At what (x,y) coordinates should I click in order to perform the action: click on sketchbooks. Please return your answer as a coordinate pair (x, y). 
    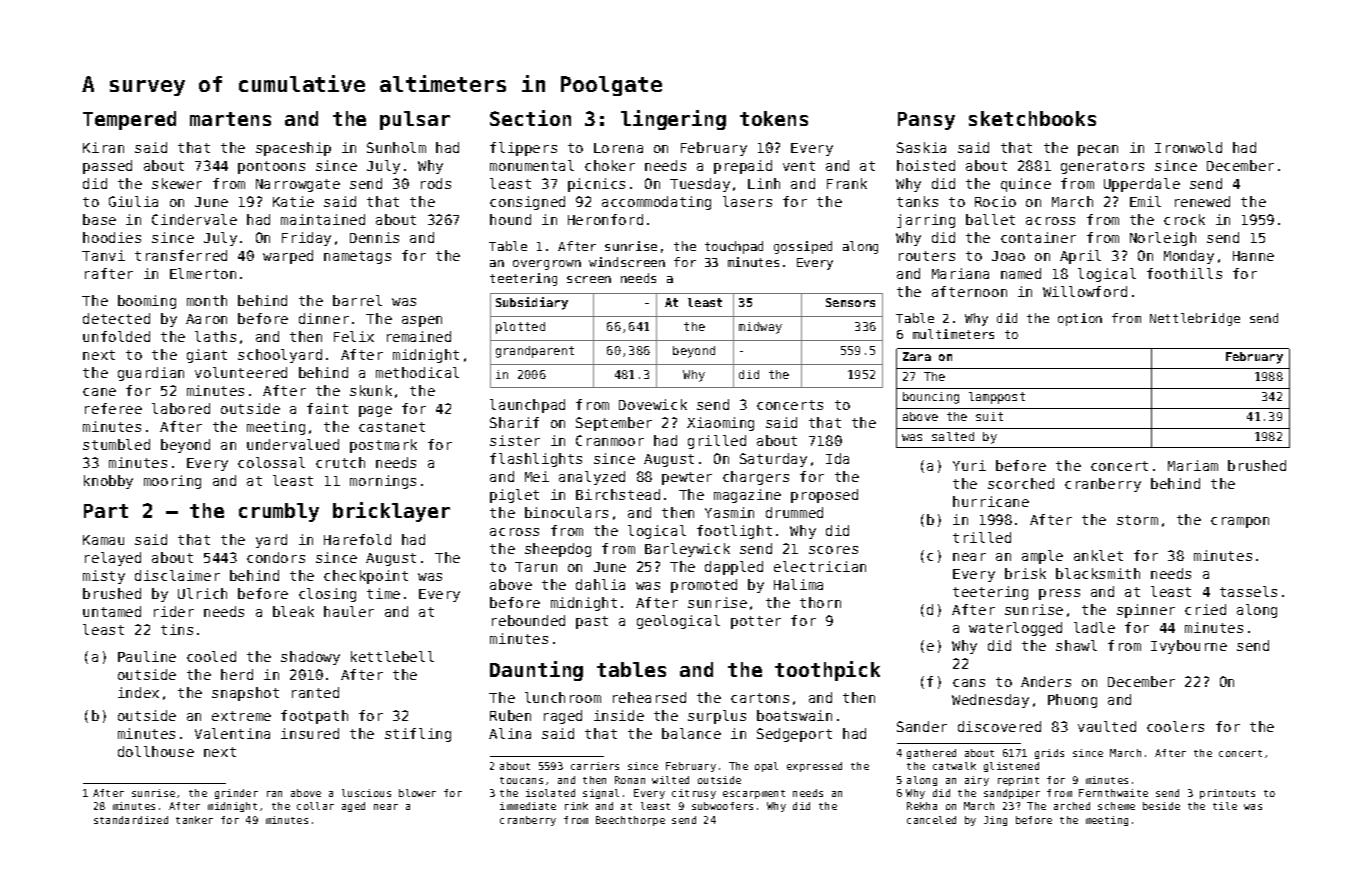
    Looking at the image, I should click on (1032, 118).
